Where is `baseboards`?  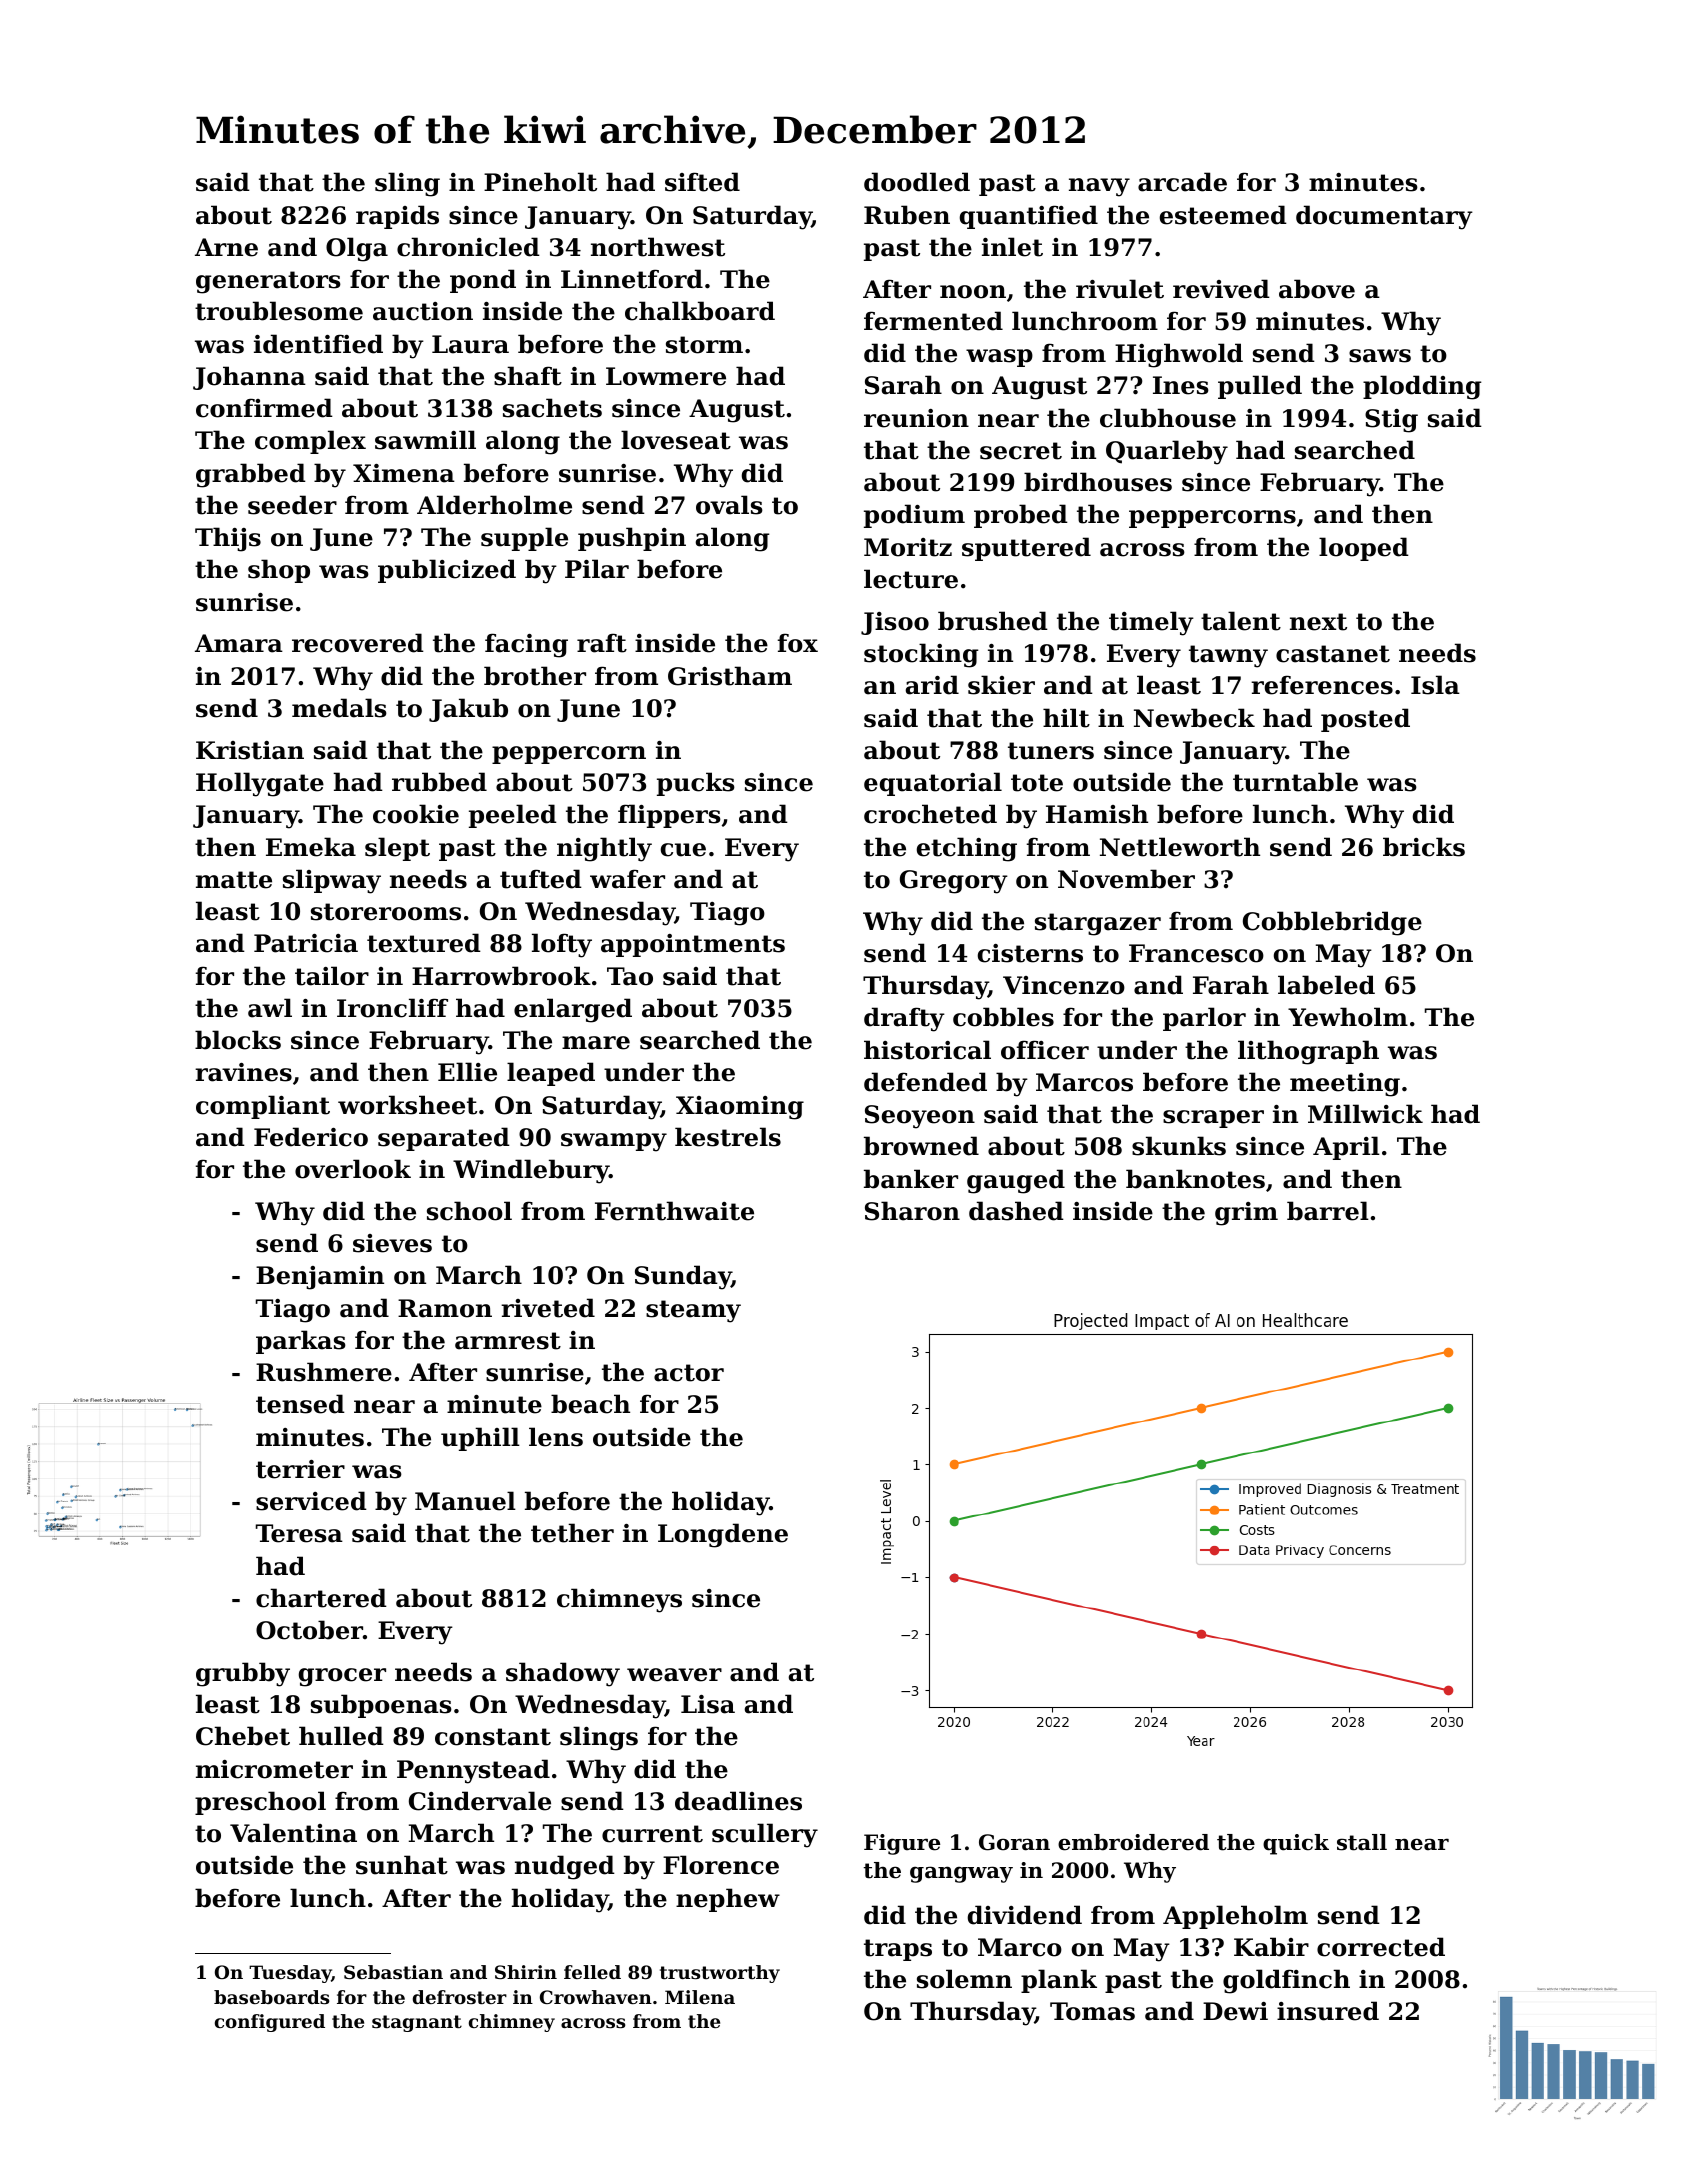
baseboards is located at coordinates (272, 1997).
